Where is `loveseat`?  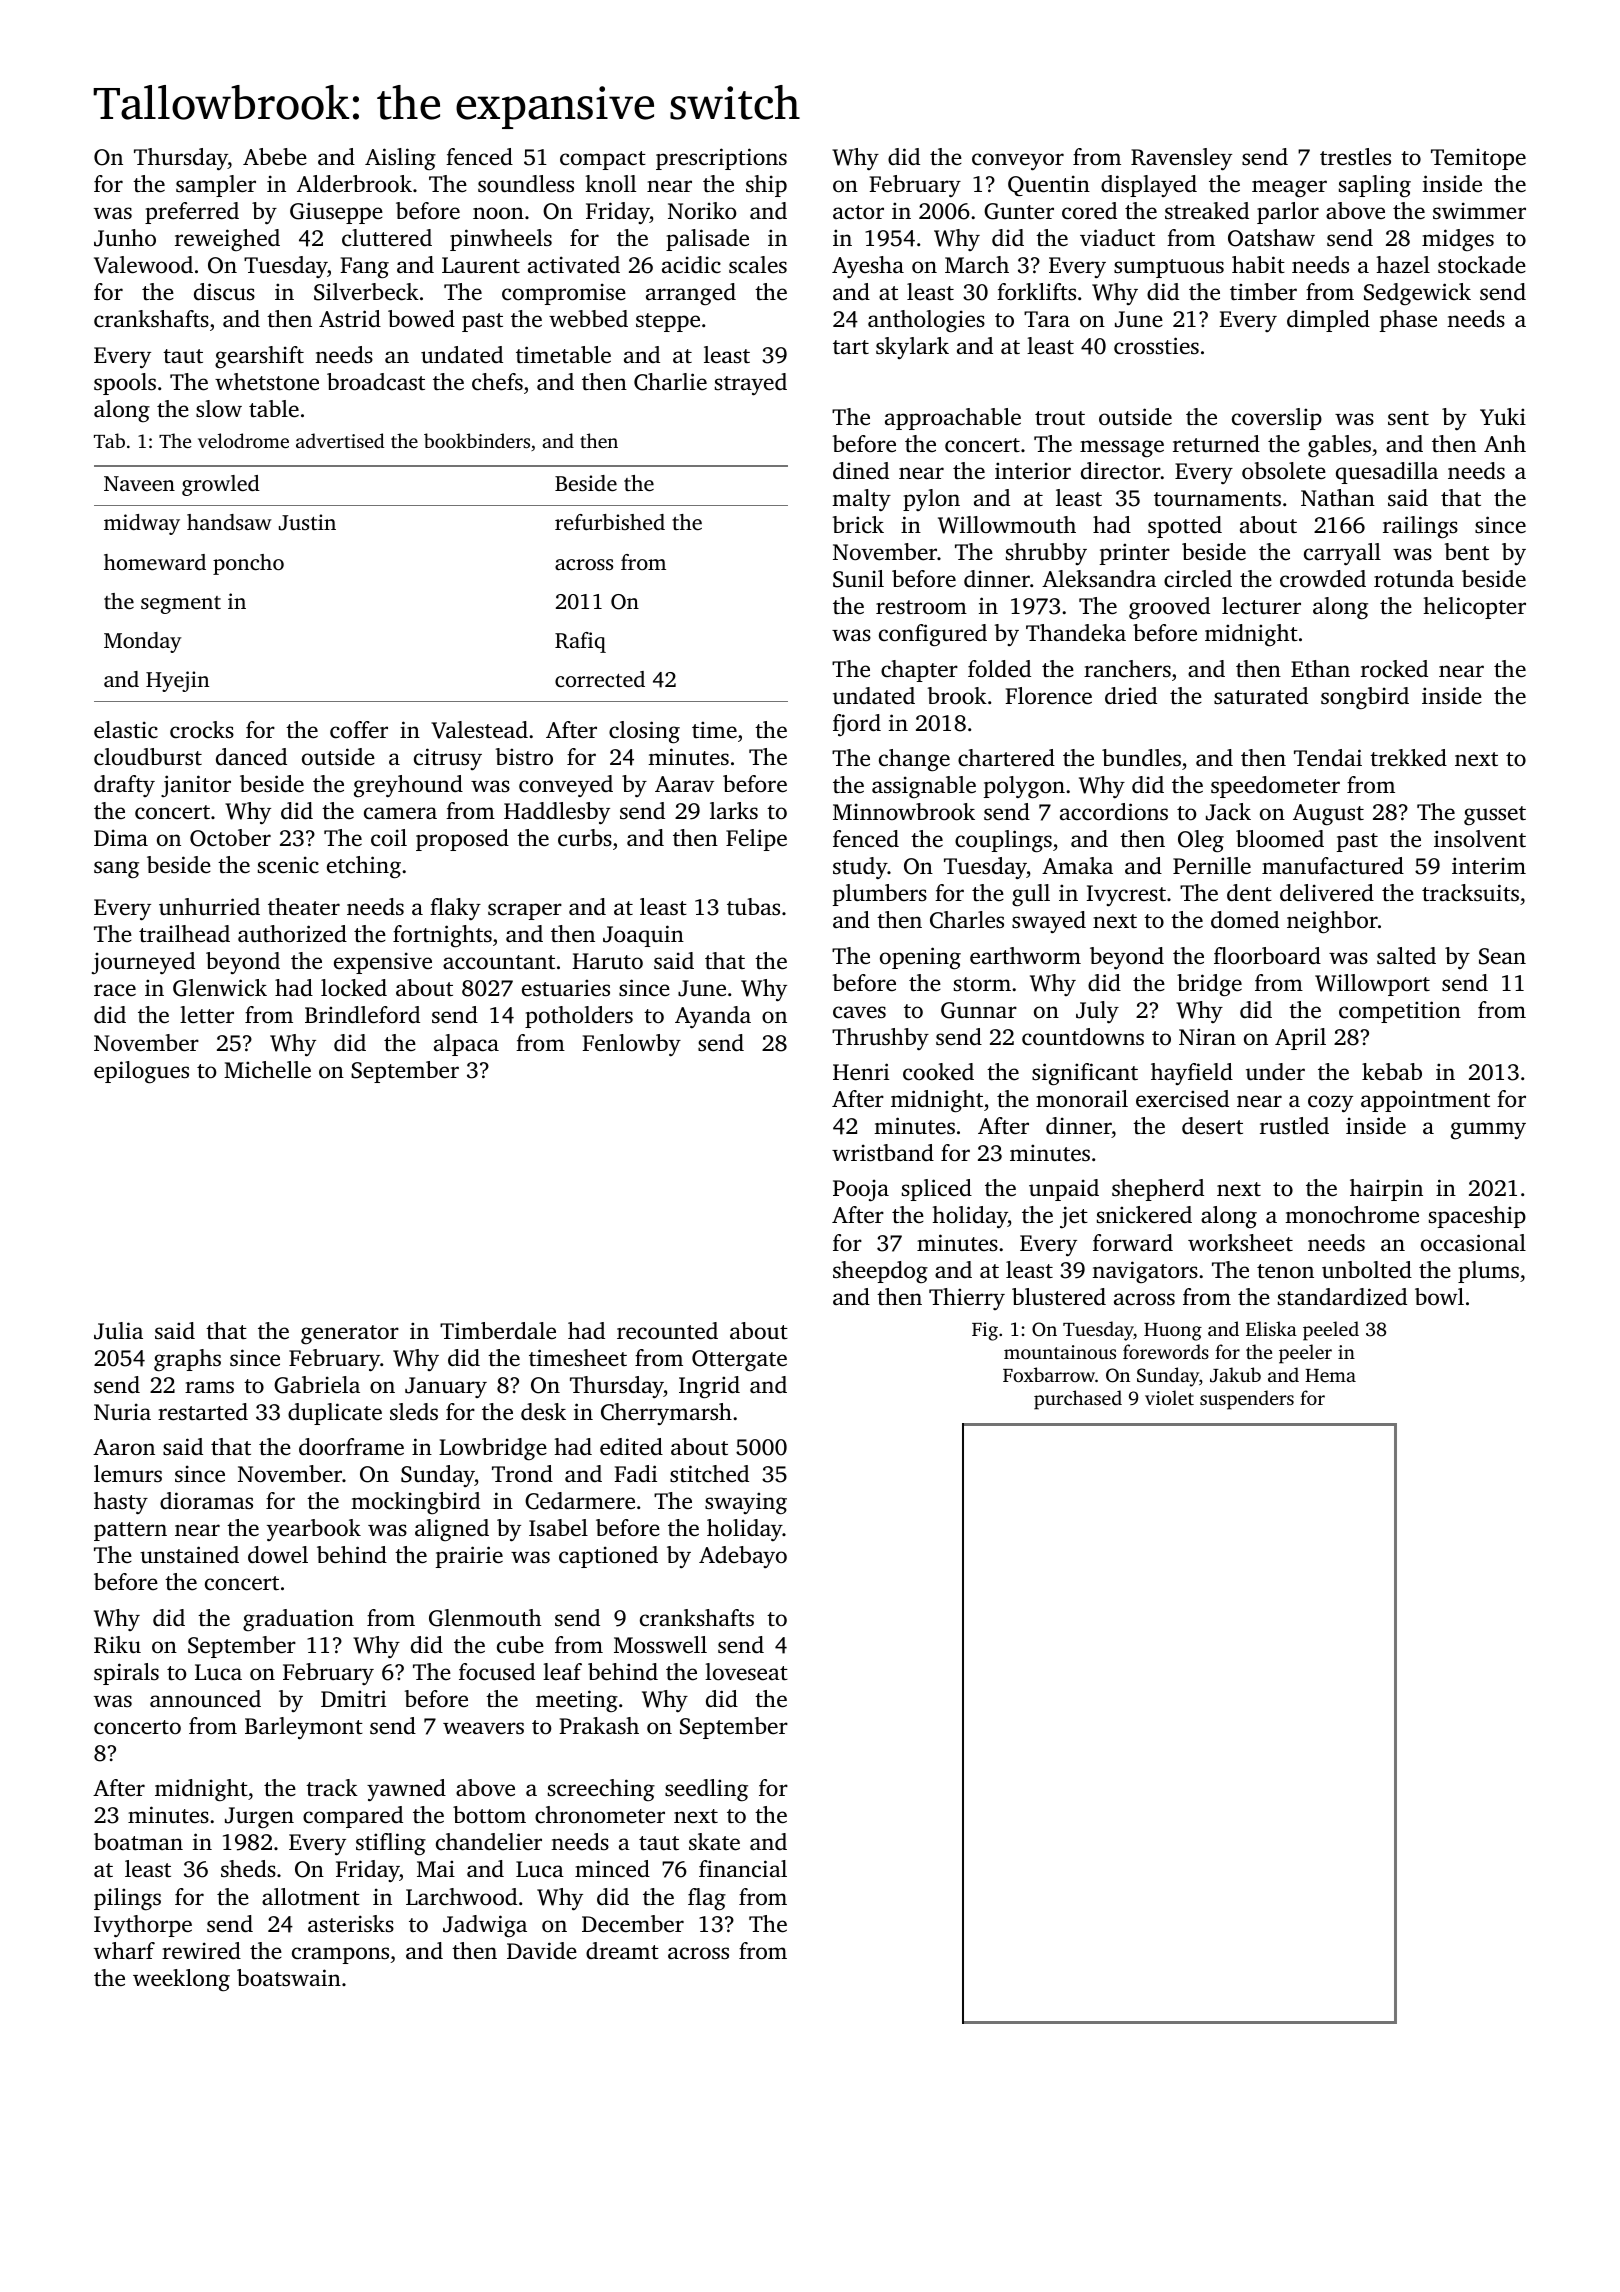
loveseat is located at coordinates (746, 1672).
